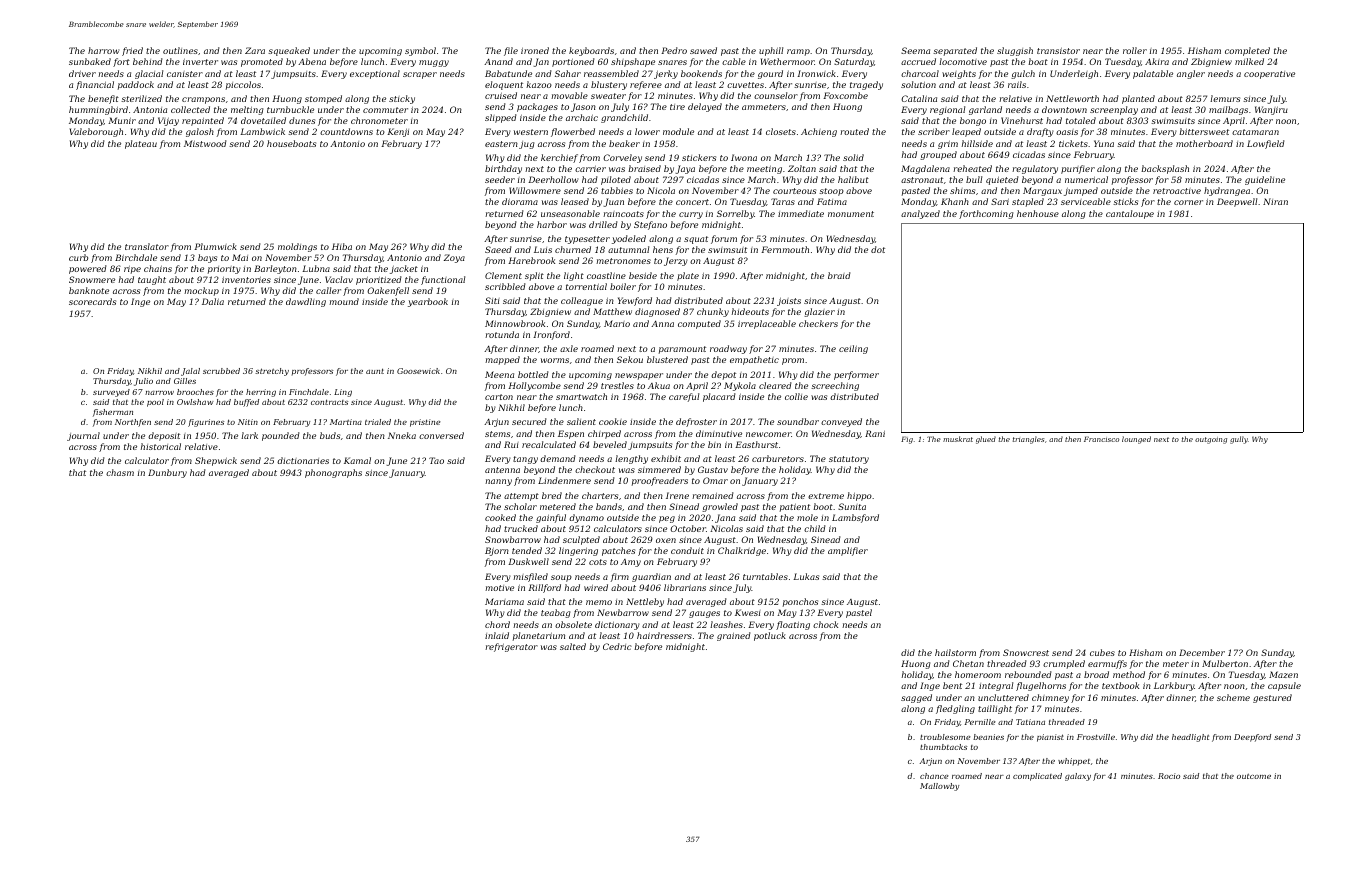  Describe the element at coordinates (155, 403) in the page. I see `pool` at that location.
